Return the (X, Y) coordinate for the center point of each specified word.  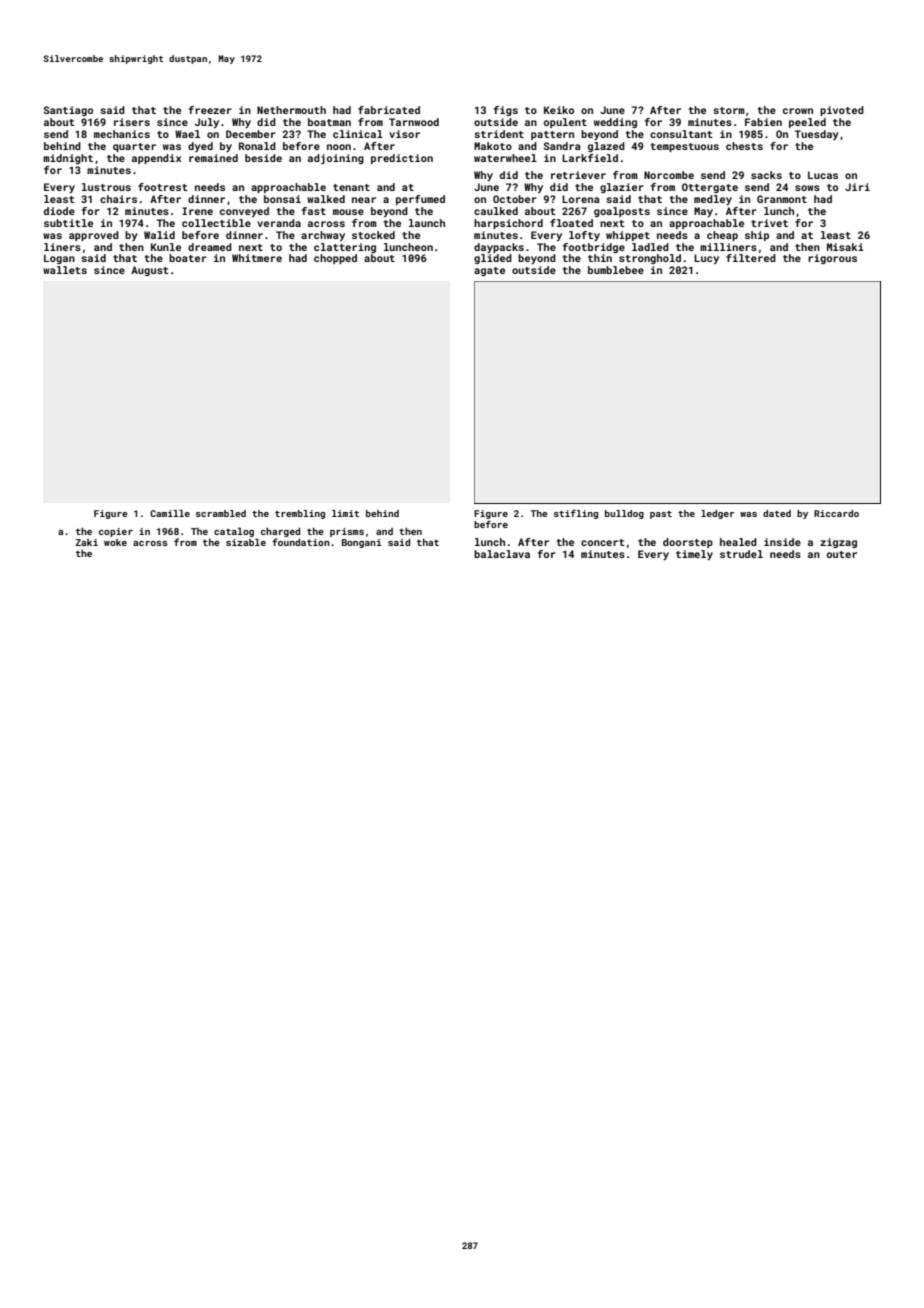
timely (694, 555)
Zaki (86, 542)
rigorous (832, 259)
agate (489, 271)
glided (493, 259)
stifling (576, 514)
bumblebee (616, 270)
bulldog (624, 514)
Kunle (166, 247)
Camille (170, 513)
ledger (717, 514)
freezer (210, 110)
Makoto (493, 146)
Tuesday (817, 135)
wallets (65, 270)
